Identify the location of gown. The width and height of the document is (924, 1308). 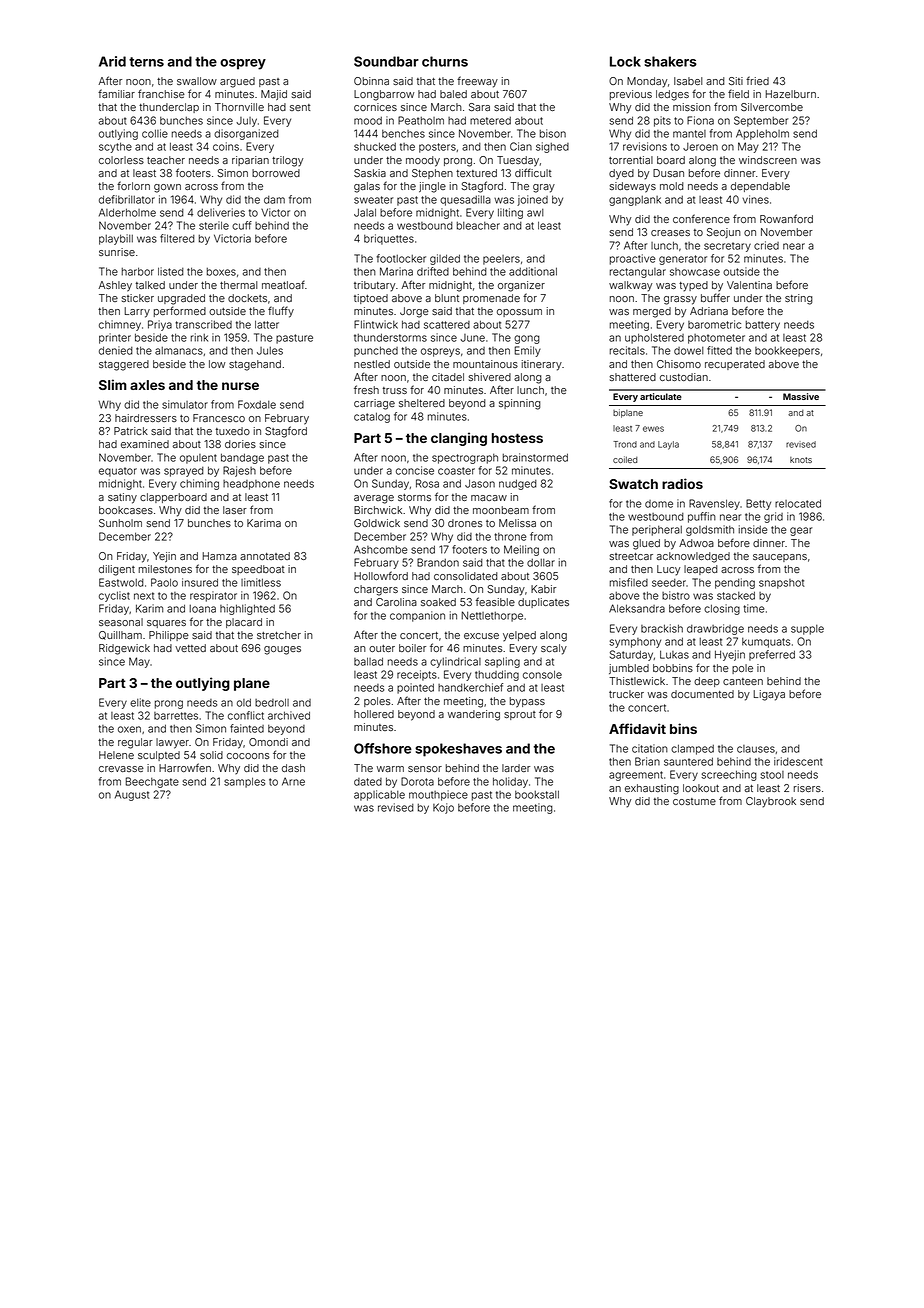
(167, 188).
